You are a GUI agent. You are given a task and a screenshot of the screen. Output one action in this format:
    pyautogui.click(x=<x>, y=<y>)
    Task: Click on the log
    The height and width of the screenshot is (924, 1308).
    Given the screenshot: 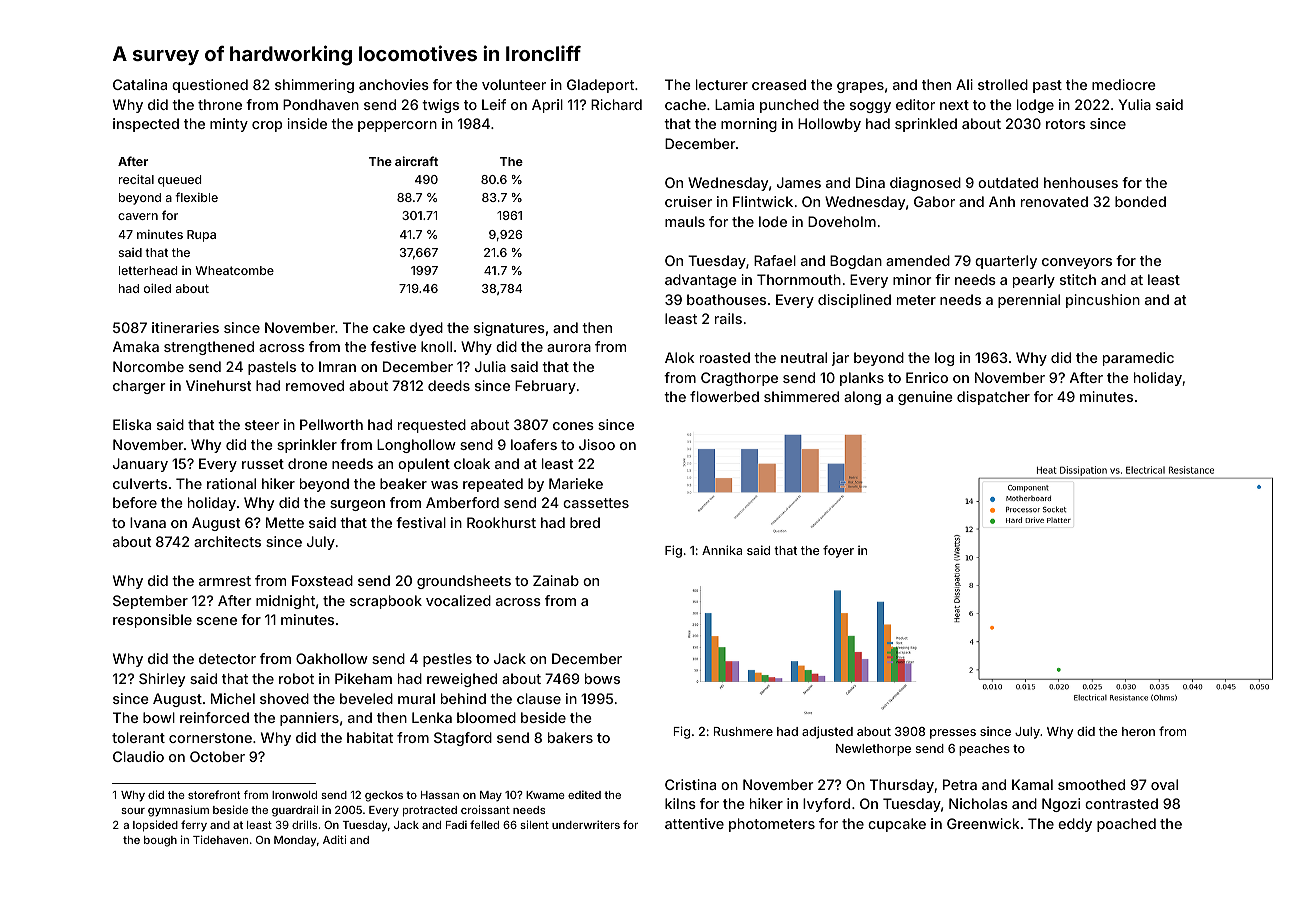 What is the action you would take?
    pyautogui.click(x=944, y=359)
